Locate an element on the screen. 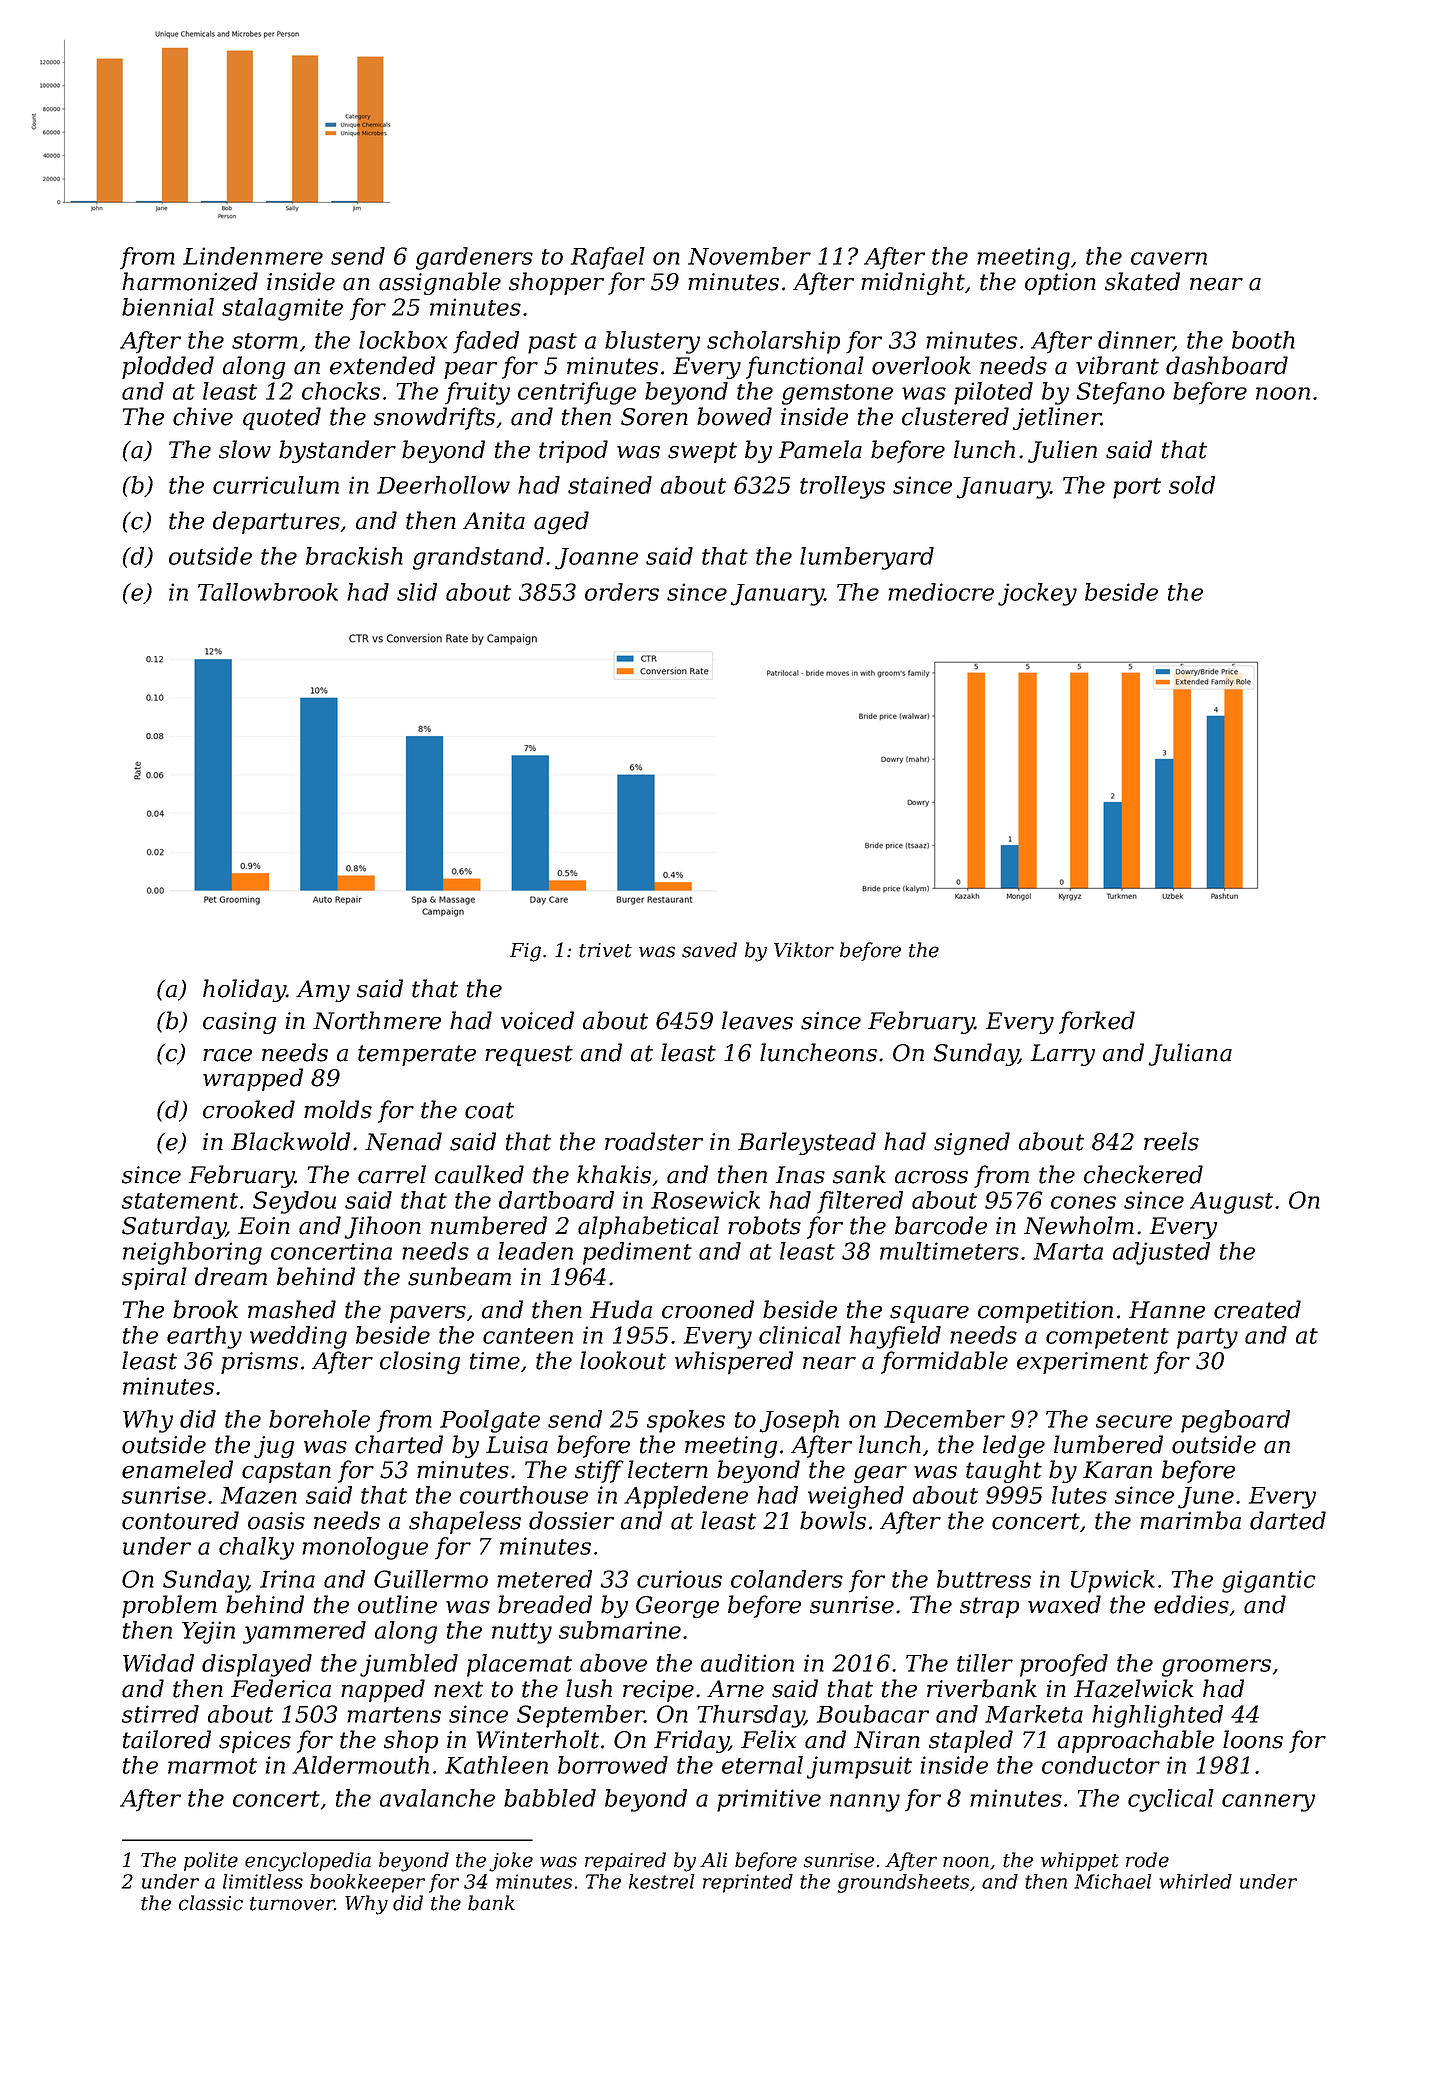 This screenshot has height=2100, width=1450. signed is located at coordinates (972, 1143).
